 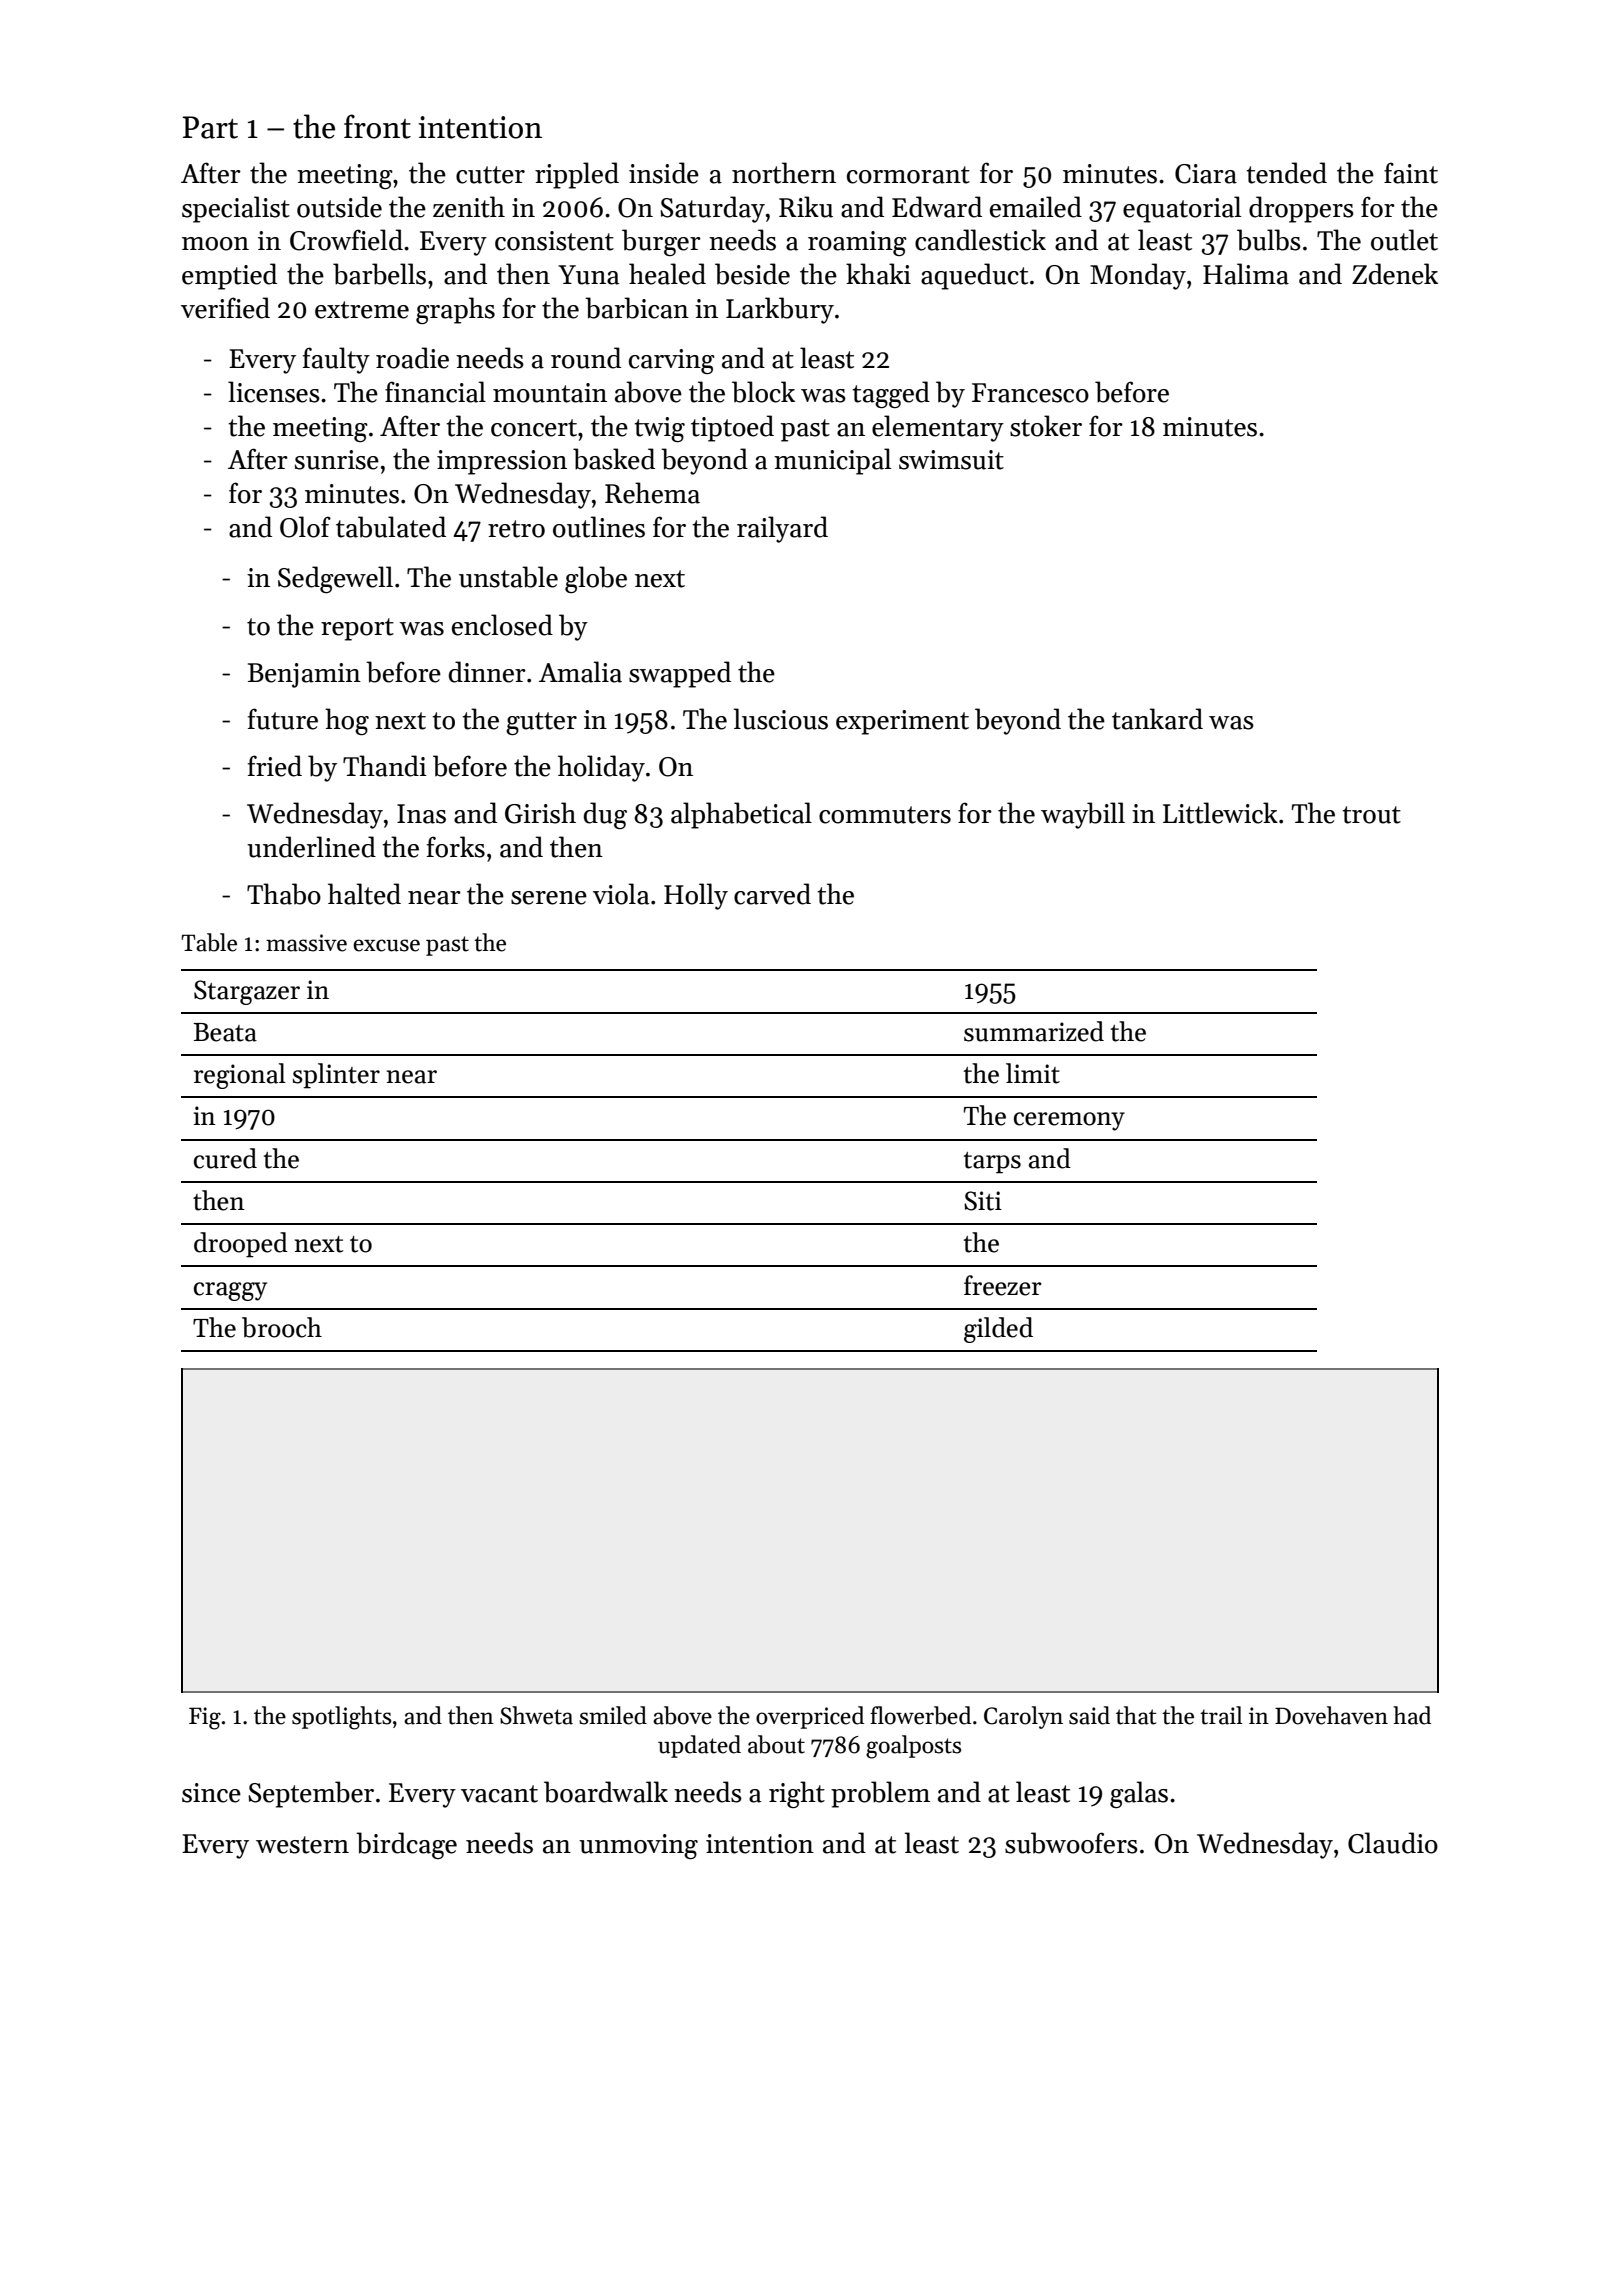 I want to click on gilded, so click(x=998, y=1330).
